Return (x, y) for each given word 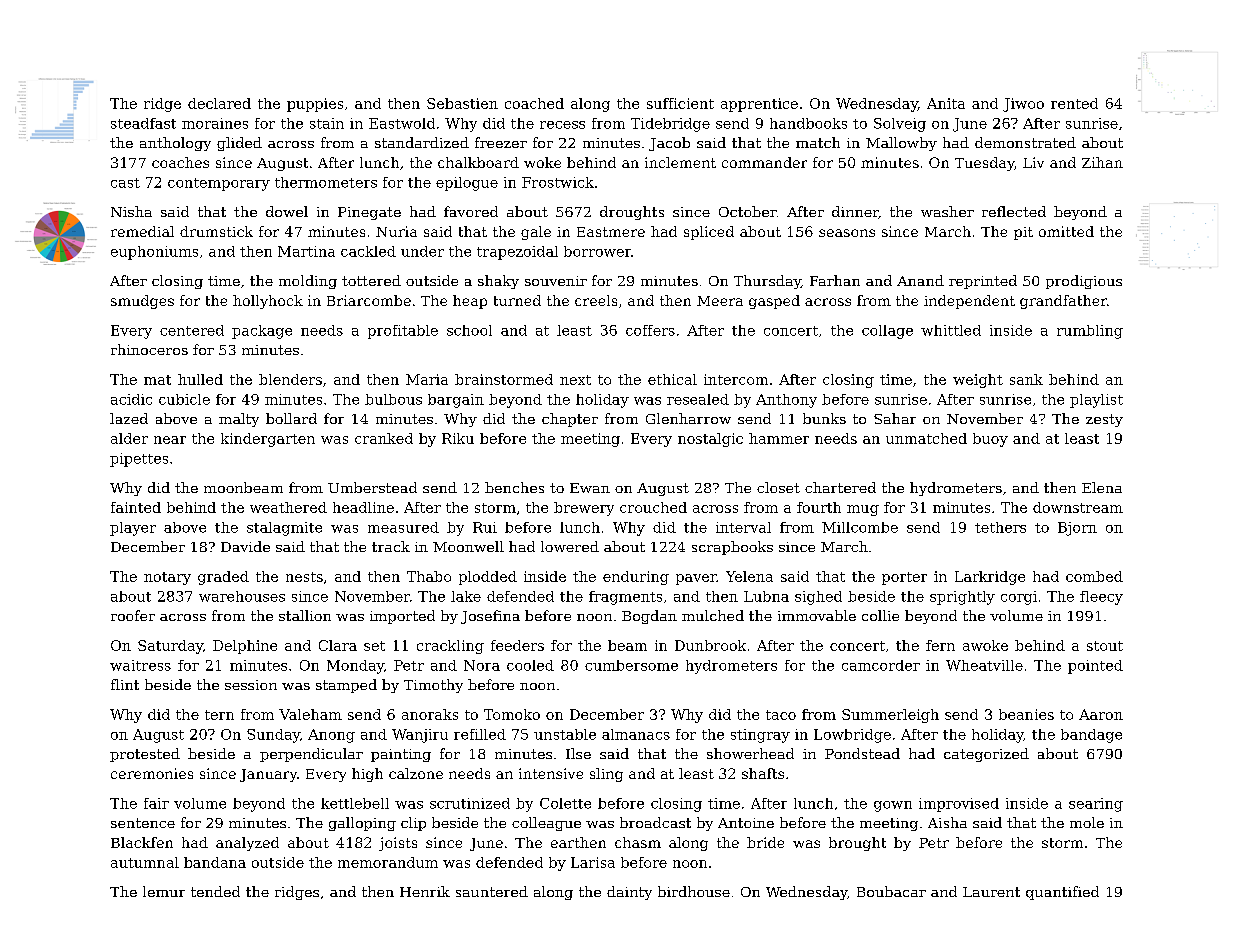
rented (1074, 103)
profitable (403, 332)
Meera (720, 301)
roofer (133, 615)
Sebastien (462, 103)
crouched (653, 507)
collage (887, 332)
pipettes (139, 460)
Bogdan (649, 617)
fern (940, 645)
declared (219, 103)
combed (1094, 576)
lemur (164, 891)
